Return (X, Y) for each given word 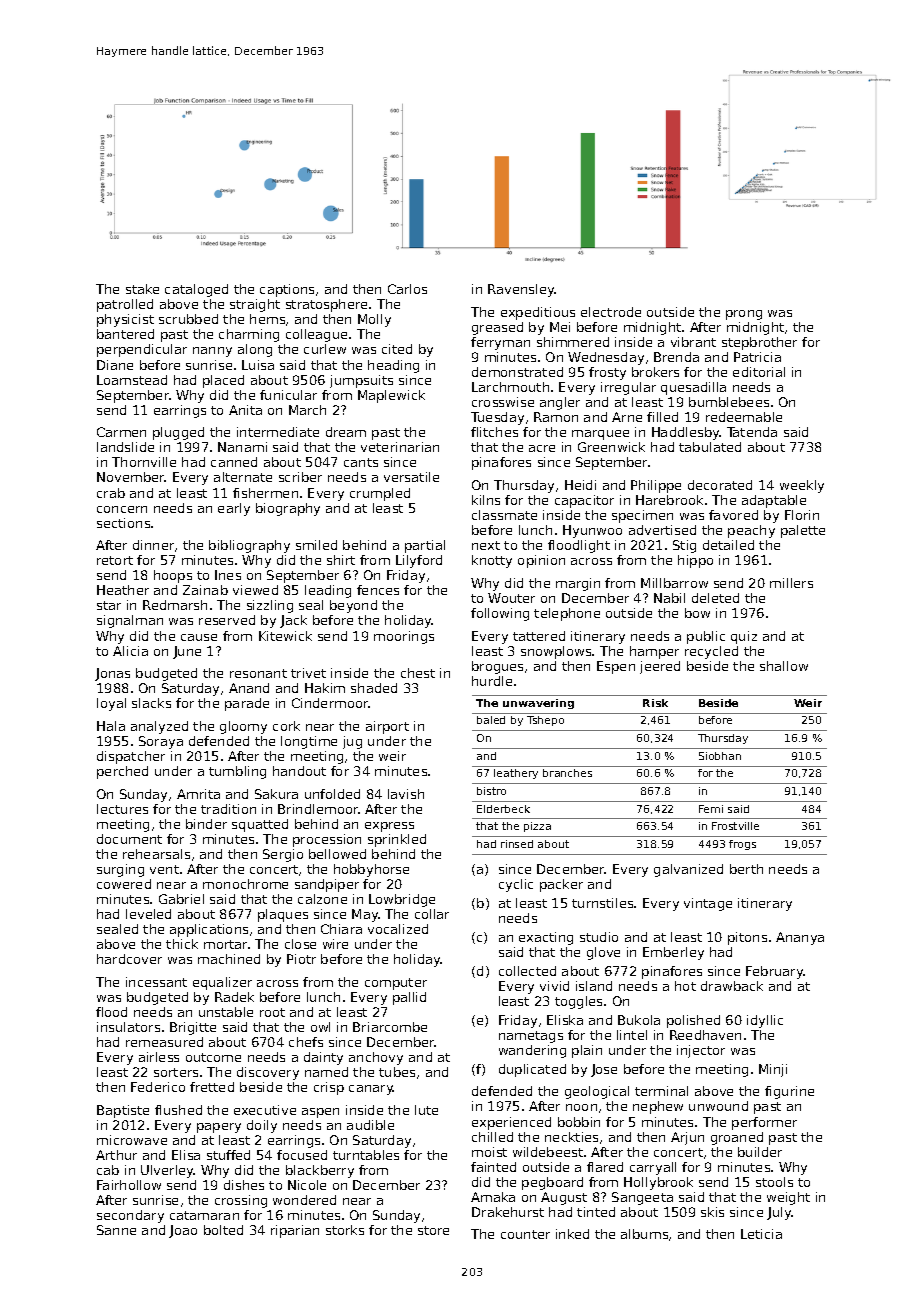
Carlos (407, 289)
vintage (708, 904)
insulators (128, 1027)
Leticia (761, 1234)
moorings (404, 637)
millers (791, 583)
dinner (153, 545)
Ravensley (521, 290)
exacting (546, 938)
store (433, 1230)
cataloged (196, 290)
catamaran (204, 1215)
